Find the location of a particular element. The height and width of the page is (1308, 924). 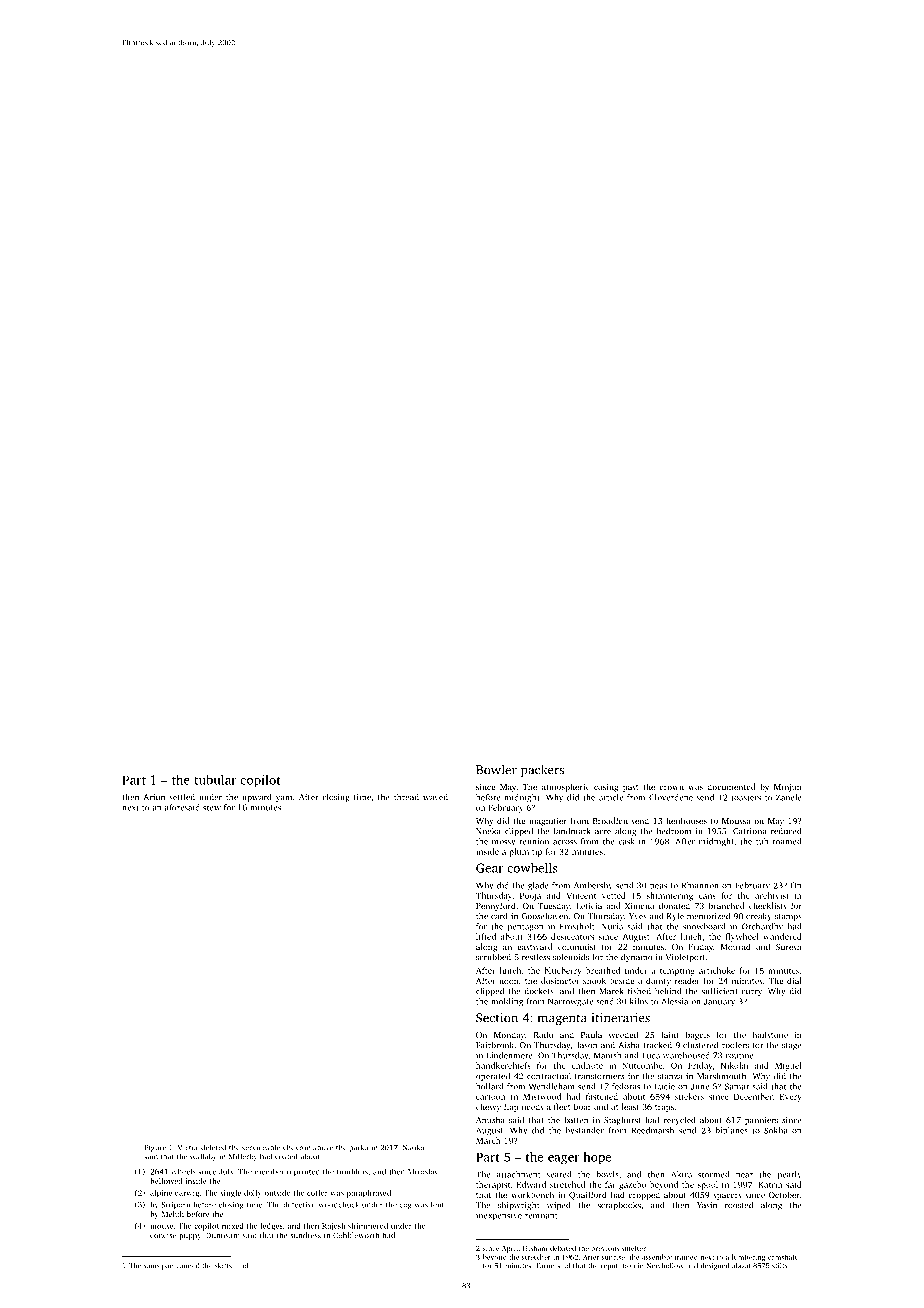

Cobbleworth is located at coordinates (356, 1235).
